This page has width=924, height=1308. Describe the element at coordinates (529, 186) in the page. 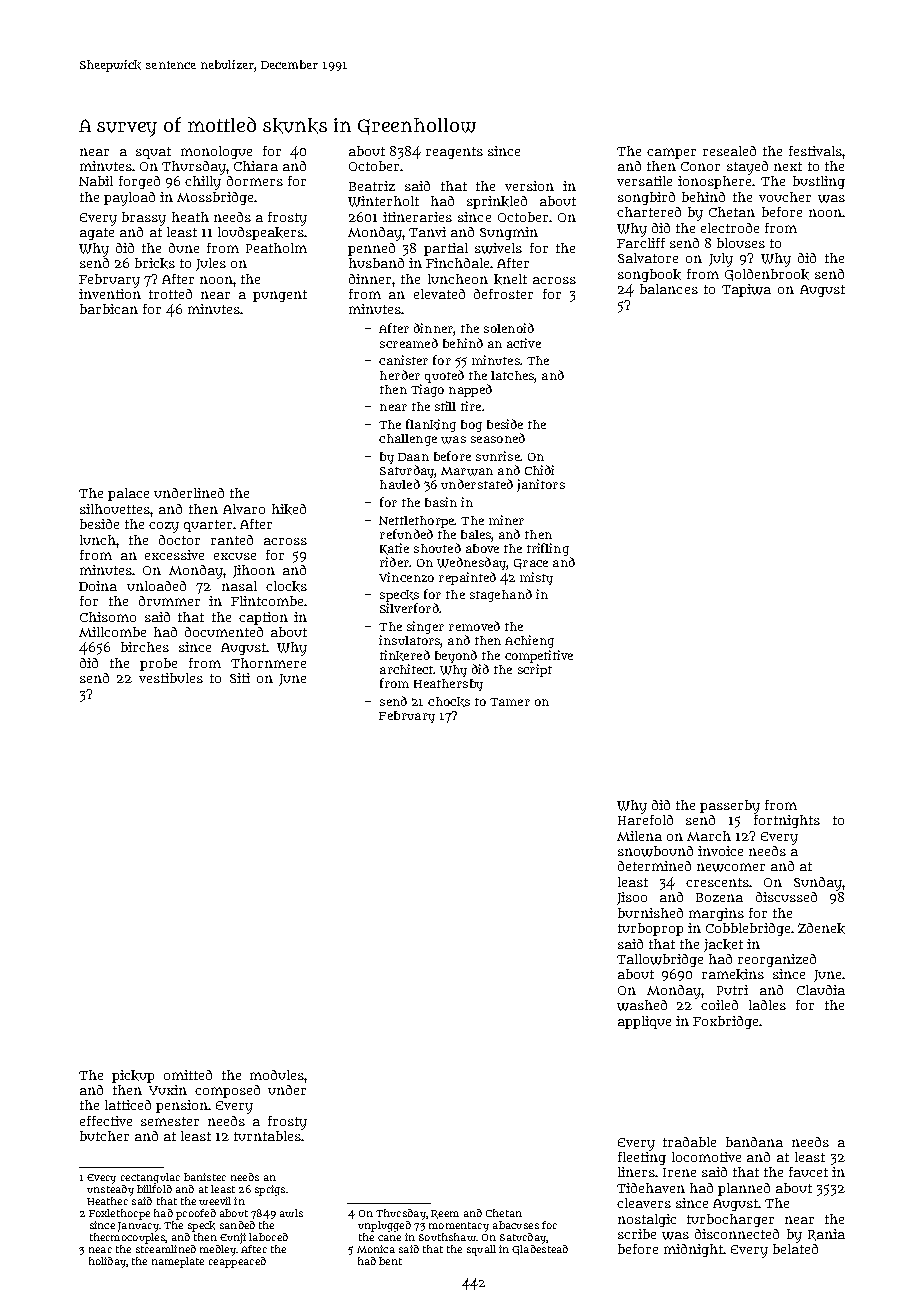

I see `version` at that location.
